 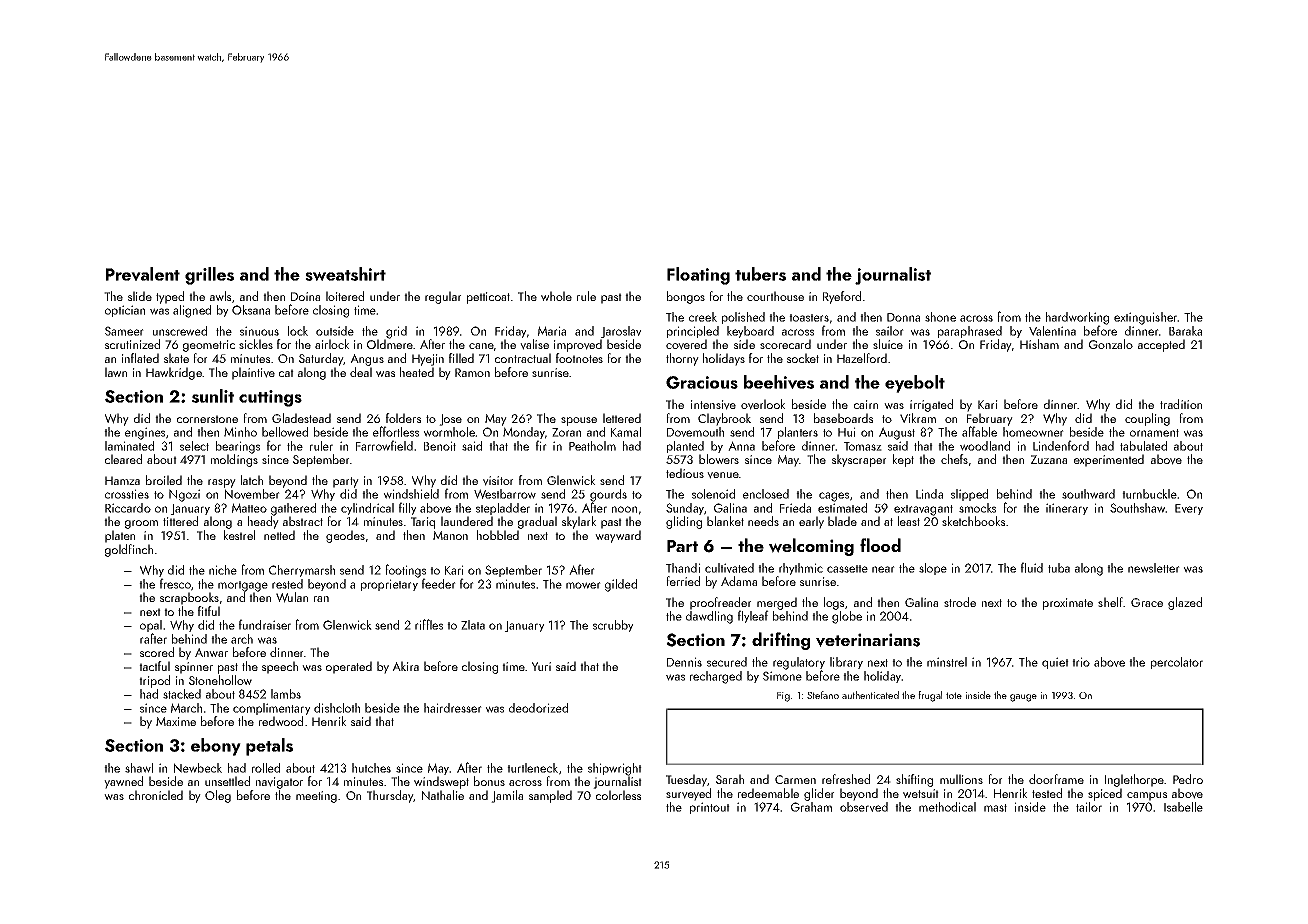 What do you see at coordinates (227, 781) in the screenshot?
I see `unsettled` at bounding box center [227, 781].
